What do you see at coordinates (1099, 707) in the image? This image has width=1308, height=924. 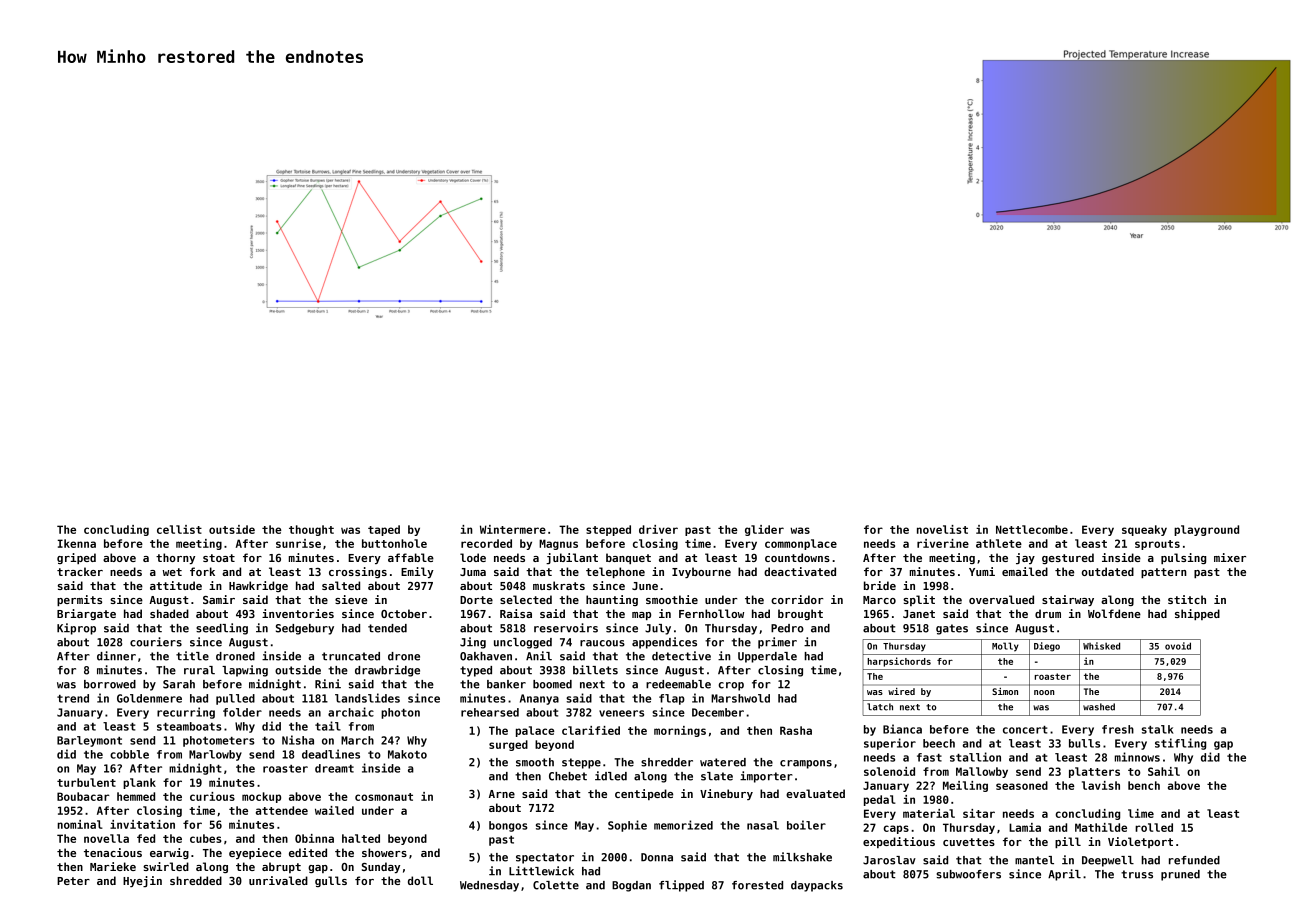 I see `washed` at bounding box center [1099, 707].
